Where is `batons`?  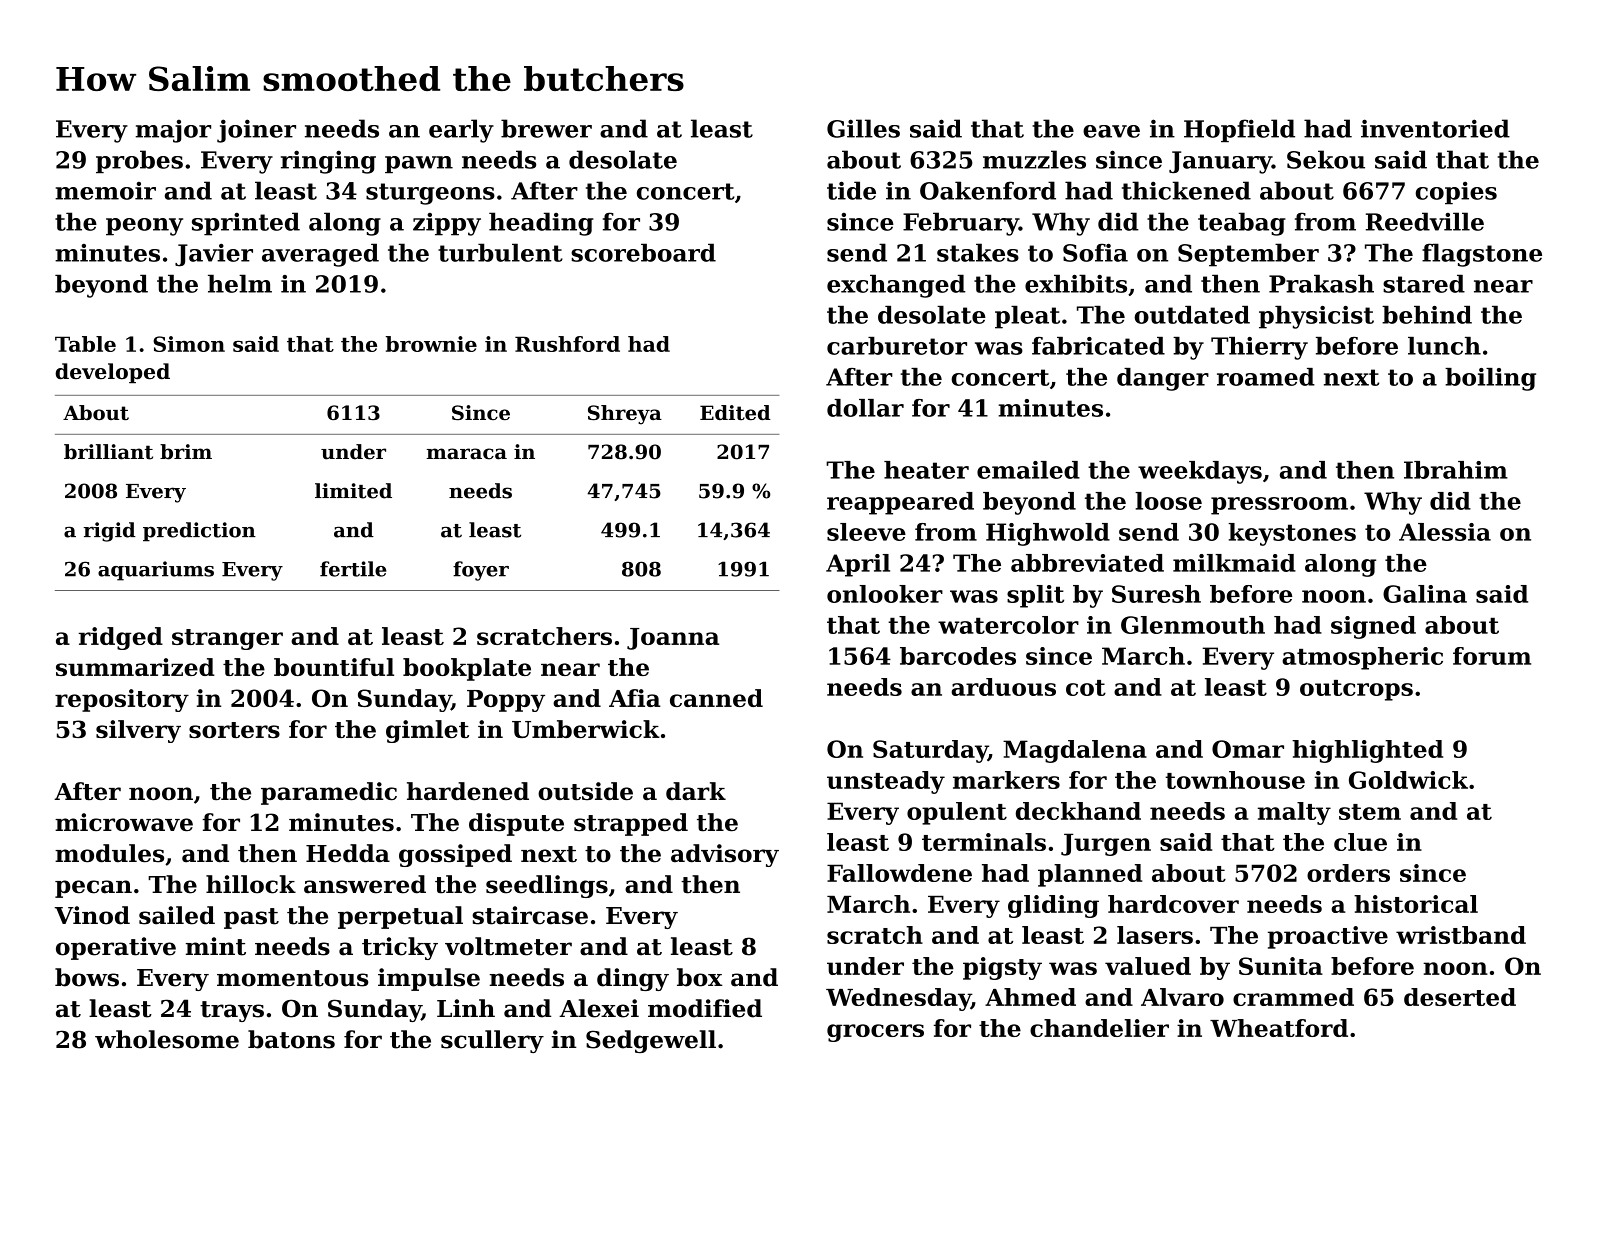 batons is located at coordinates (291, 1039).
